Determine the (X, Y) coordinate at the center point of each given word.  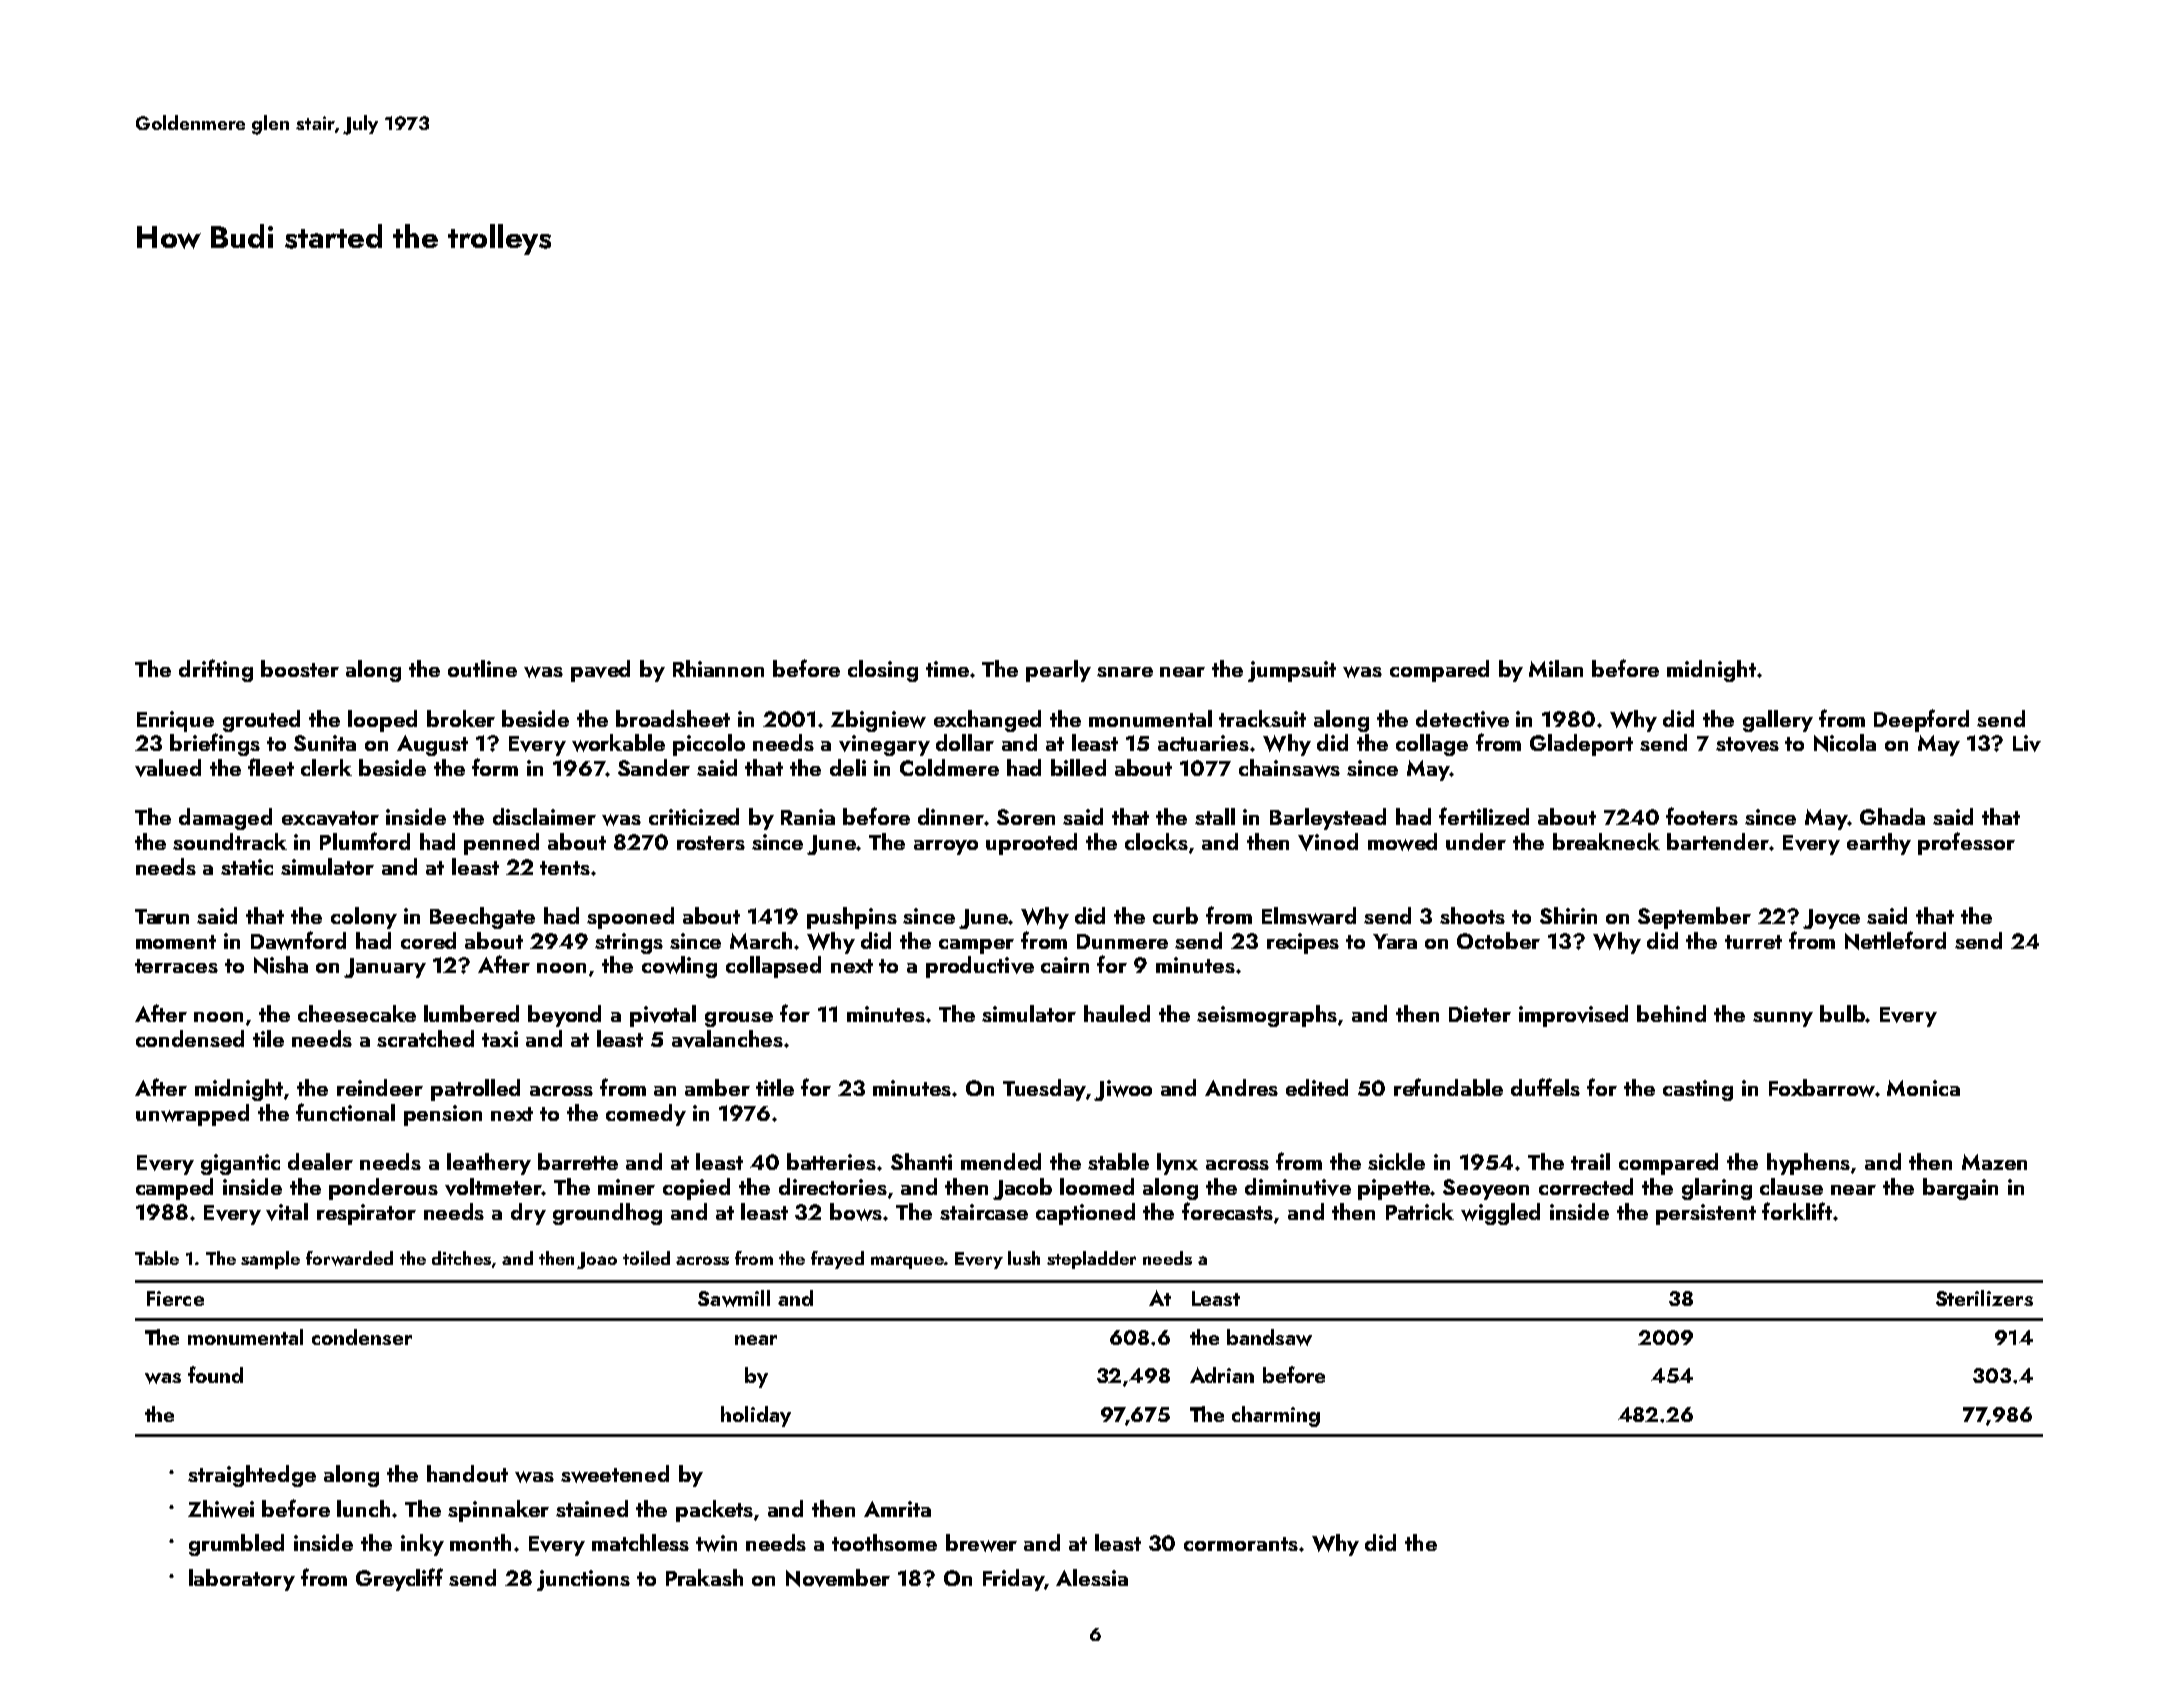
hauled (1117, 1013)
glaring (1717, 1189)
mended (1001, 1161)
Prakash (704, 1577)
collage (1432, 745)
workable (618, 743)
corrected (1586, 1186)
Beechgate (482, 918)
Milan (1556, 668)
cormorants (1241, 1544)
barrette (578, 1161)
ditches (461, 1258)
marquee (907, 1262)
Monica (1923, 1088)
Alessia (1092, 1577)
